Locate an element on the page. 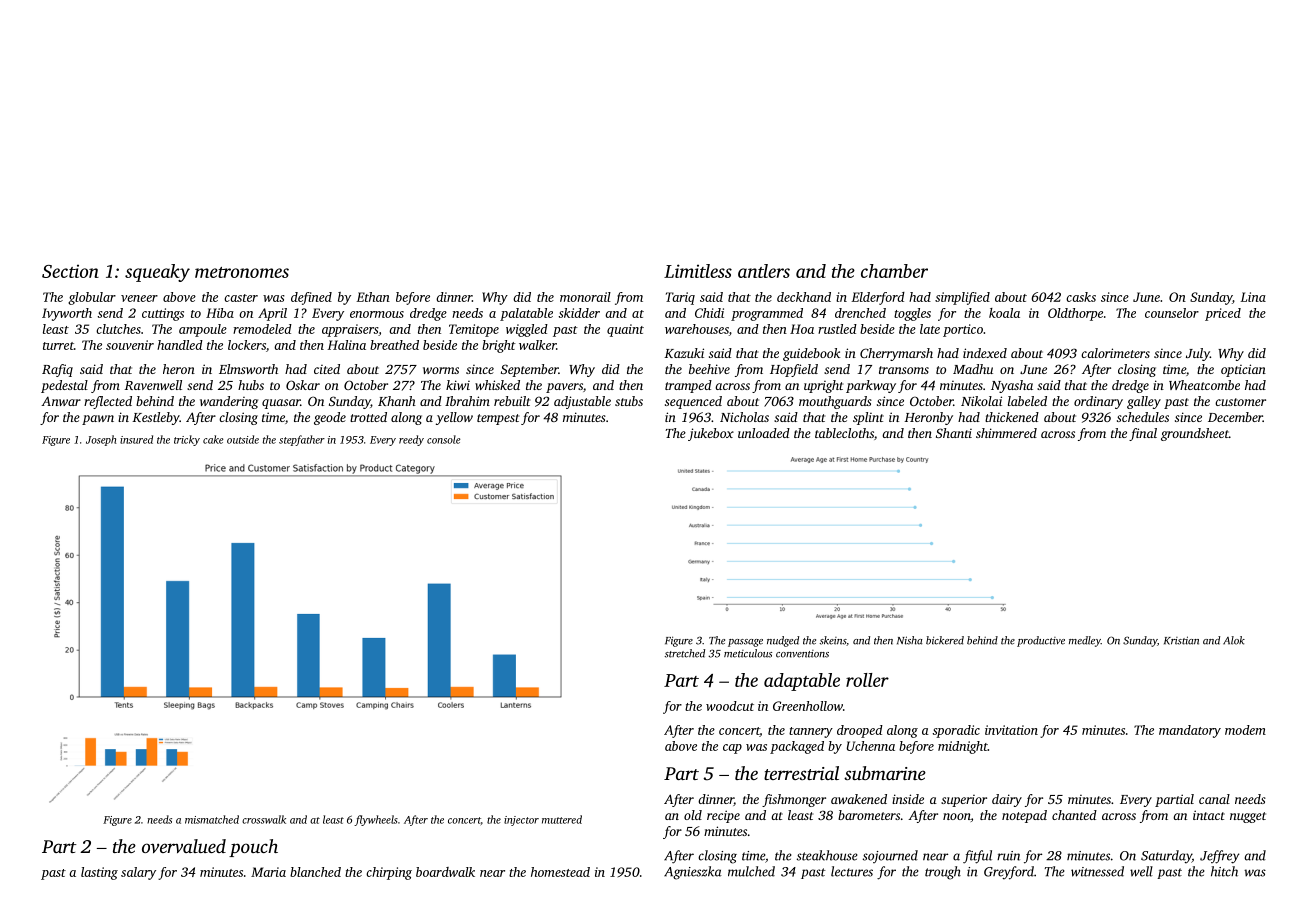 The image size is (1308, 924). palatable is located at coordinates (526, 314).
